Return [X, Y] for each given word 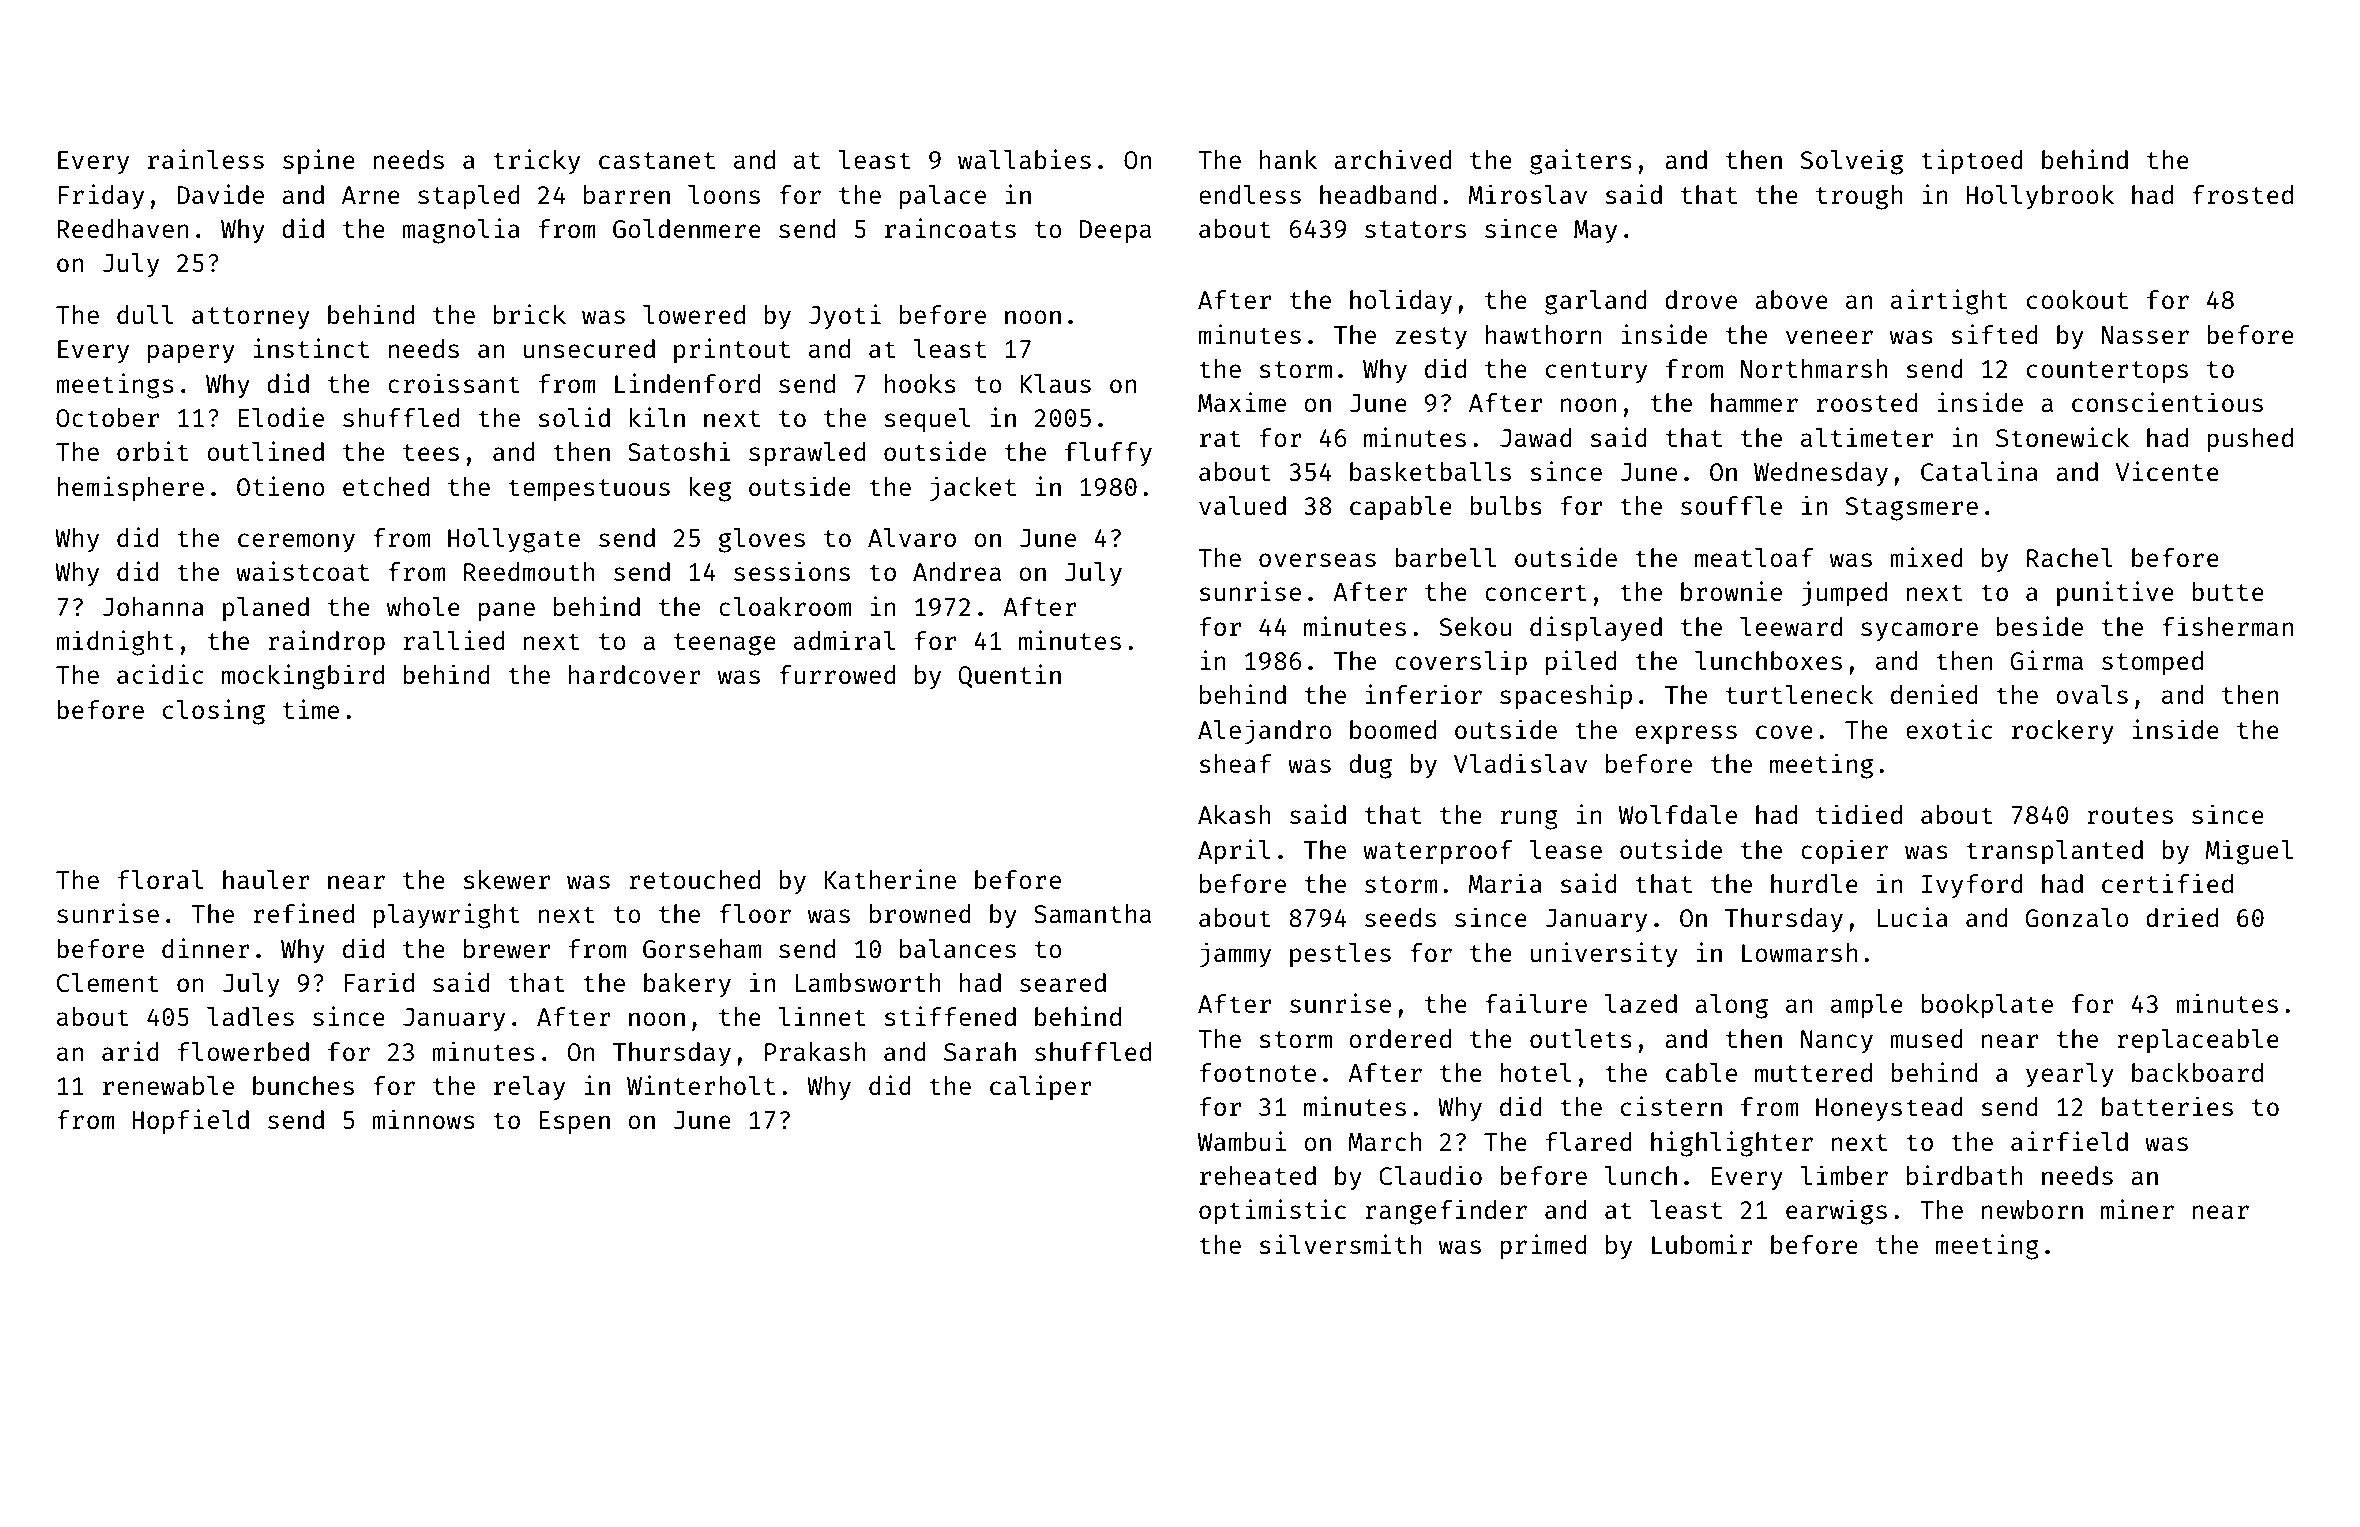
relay [529, 1088]
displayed [1596, 629]
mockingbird [303, 677]
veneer [1829, 337]
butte [2228, 591]
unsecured [589, 348]
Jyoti [845, 317]
